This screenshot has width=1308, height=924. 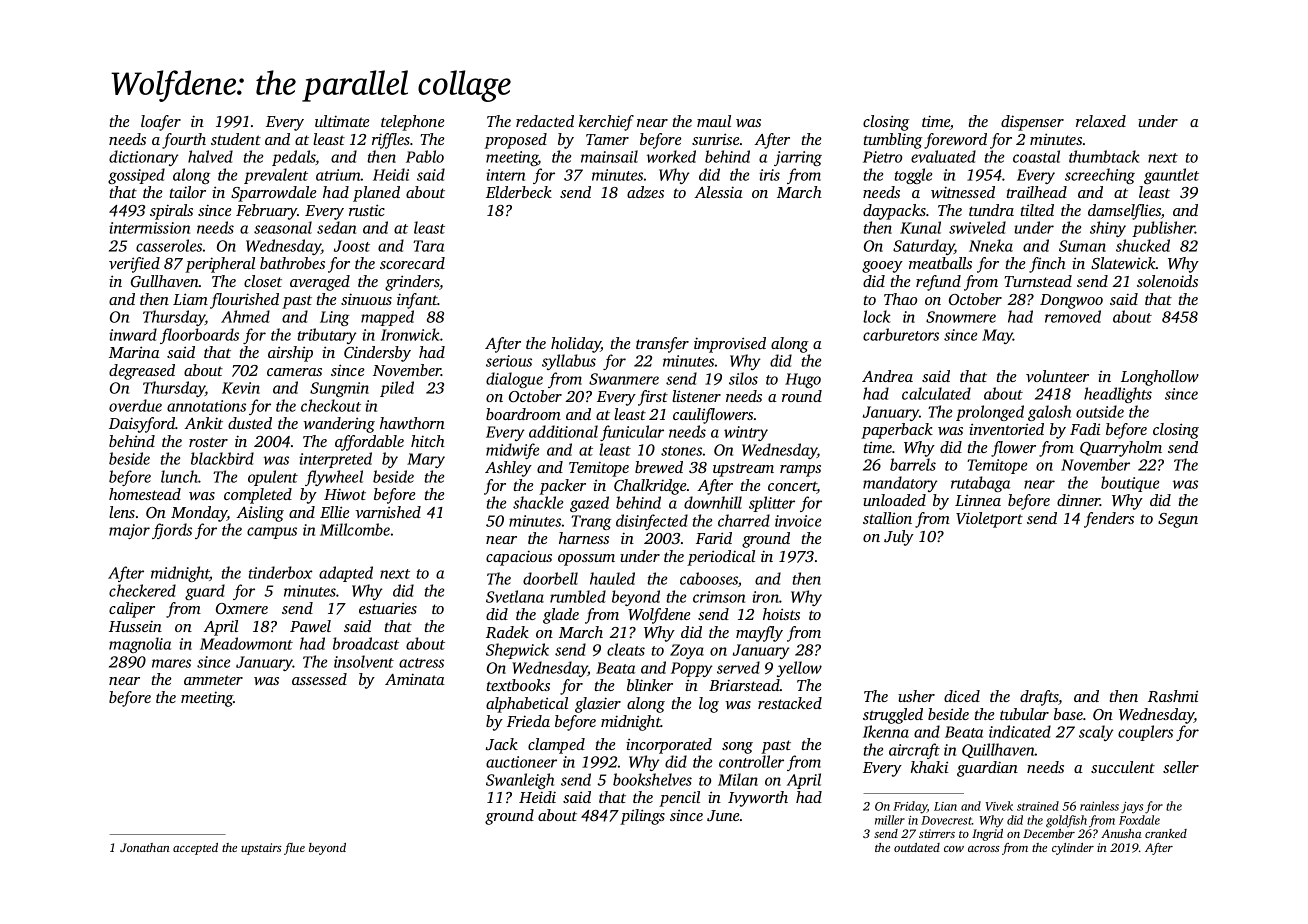 What do you see at coordinates (241, 388) in the screenshot?
I see `Kevin` at bounding box center [241, 388].
